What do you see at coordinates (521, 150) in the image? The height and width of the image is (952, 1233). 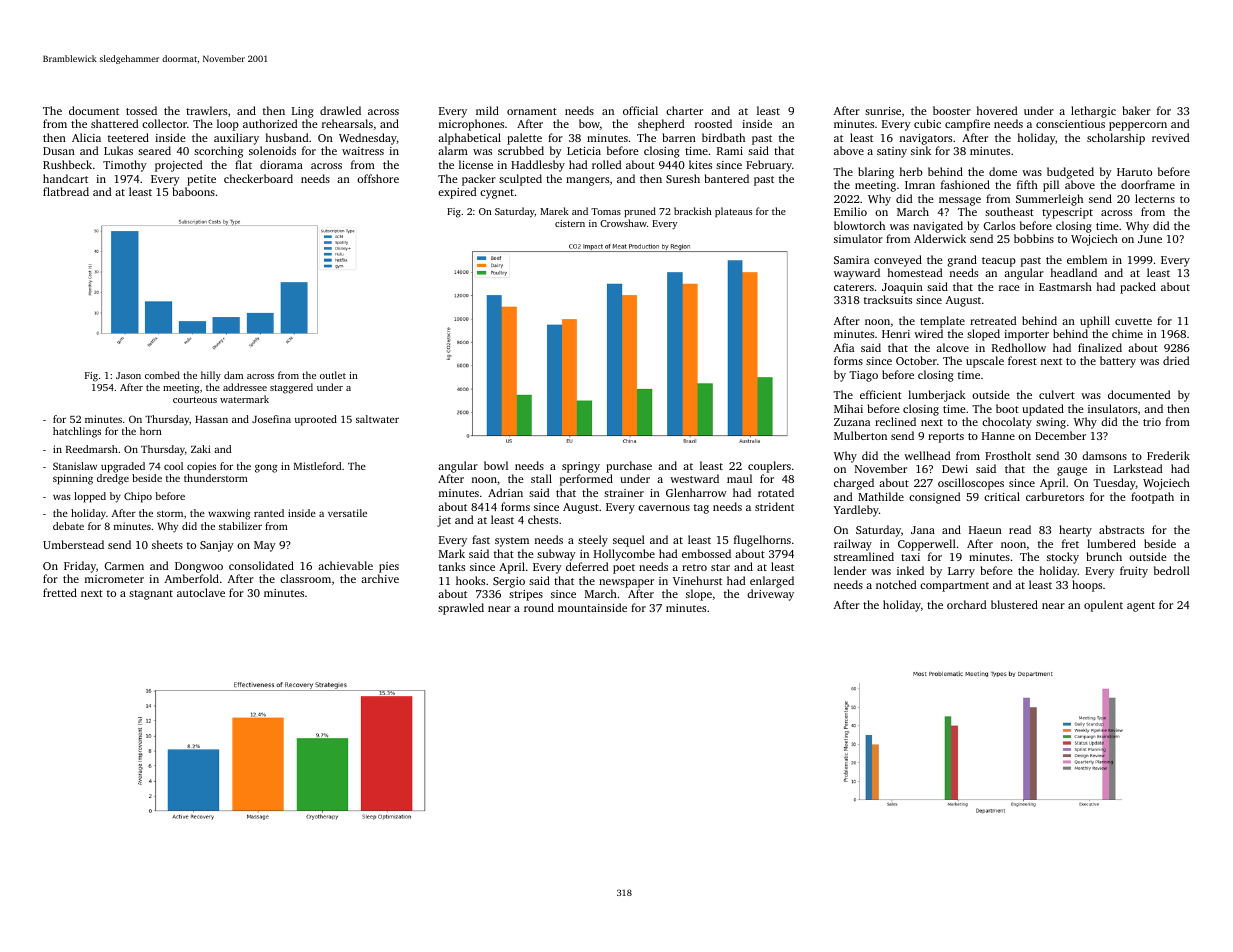 I see `scrubbed` at bounding box center [521, 150].
